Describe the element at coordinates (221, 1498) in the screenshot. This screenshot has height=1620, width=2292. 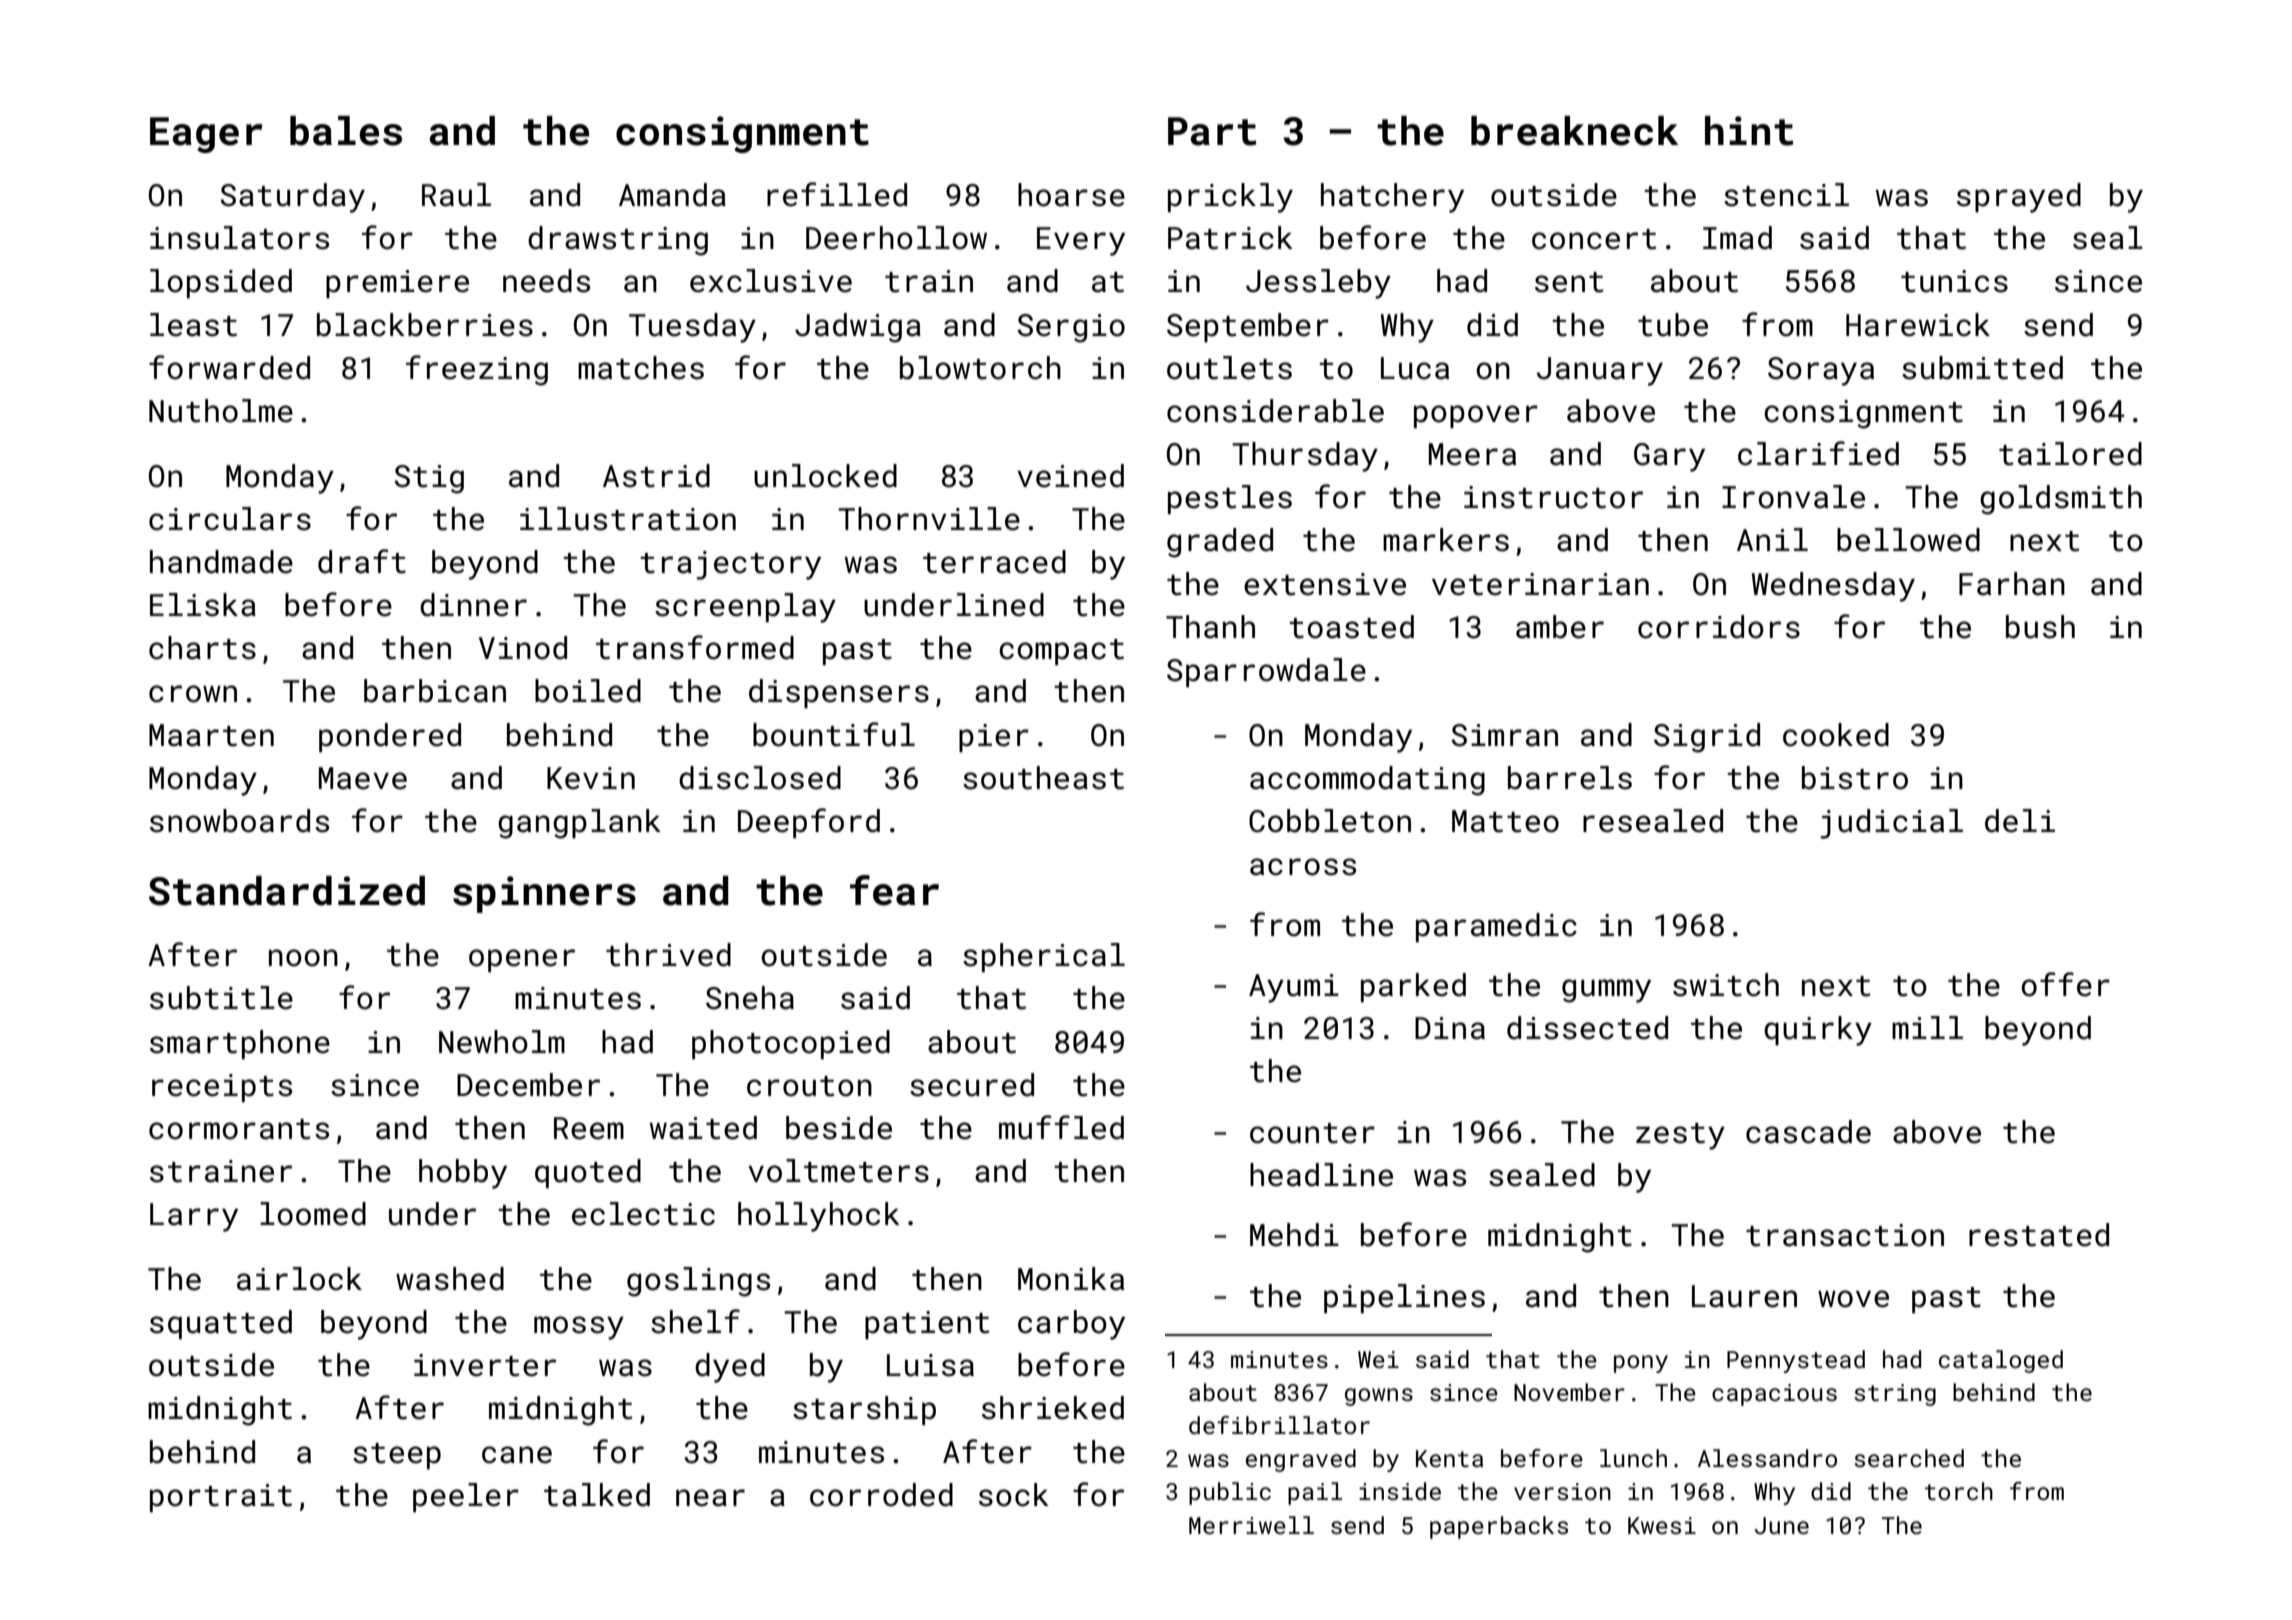
I see `portrait` at that location.
